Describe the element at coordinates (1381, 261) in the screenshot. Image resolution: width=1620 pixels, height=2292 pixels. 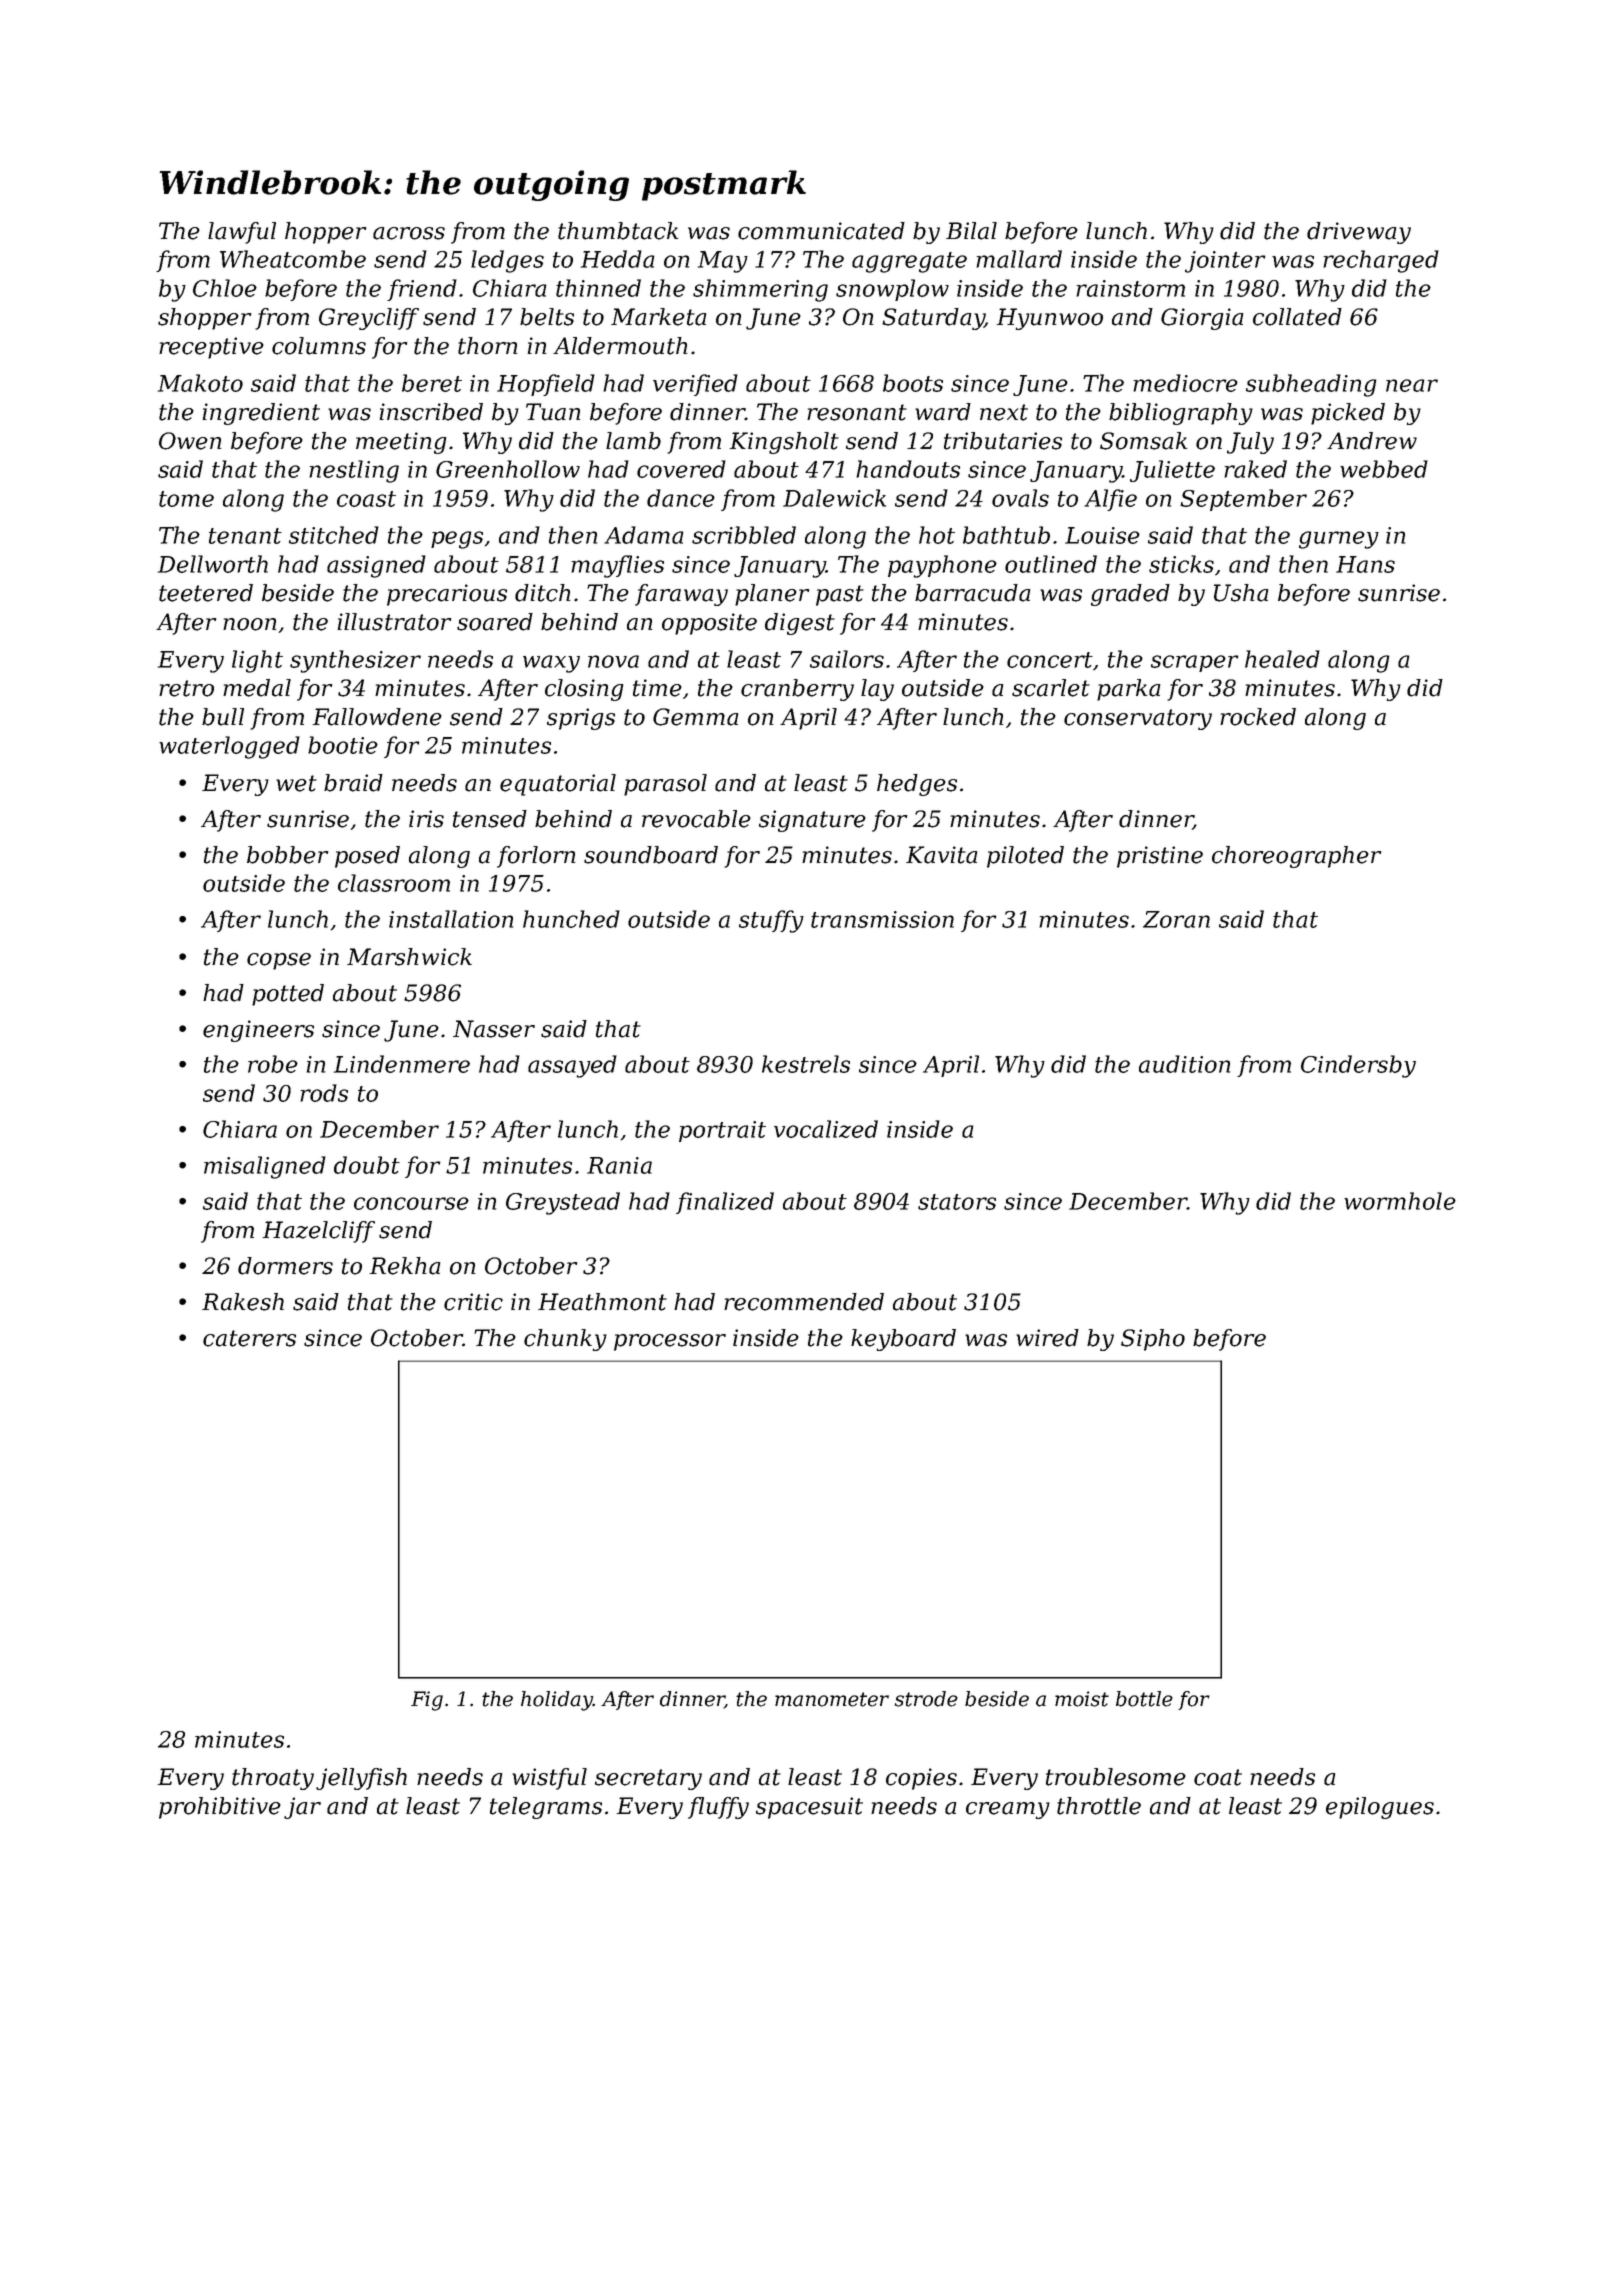
I see `recharged` at that location.
